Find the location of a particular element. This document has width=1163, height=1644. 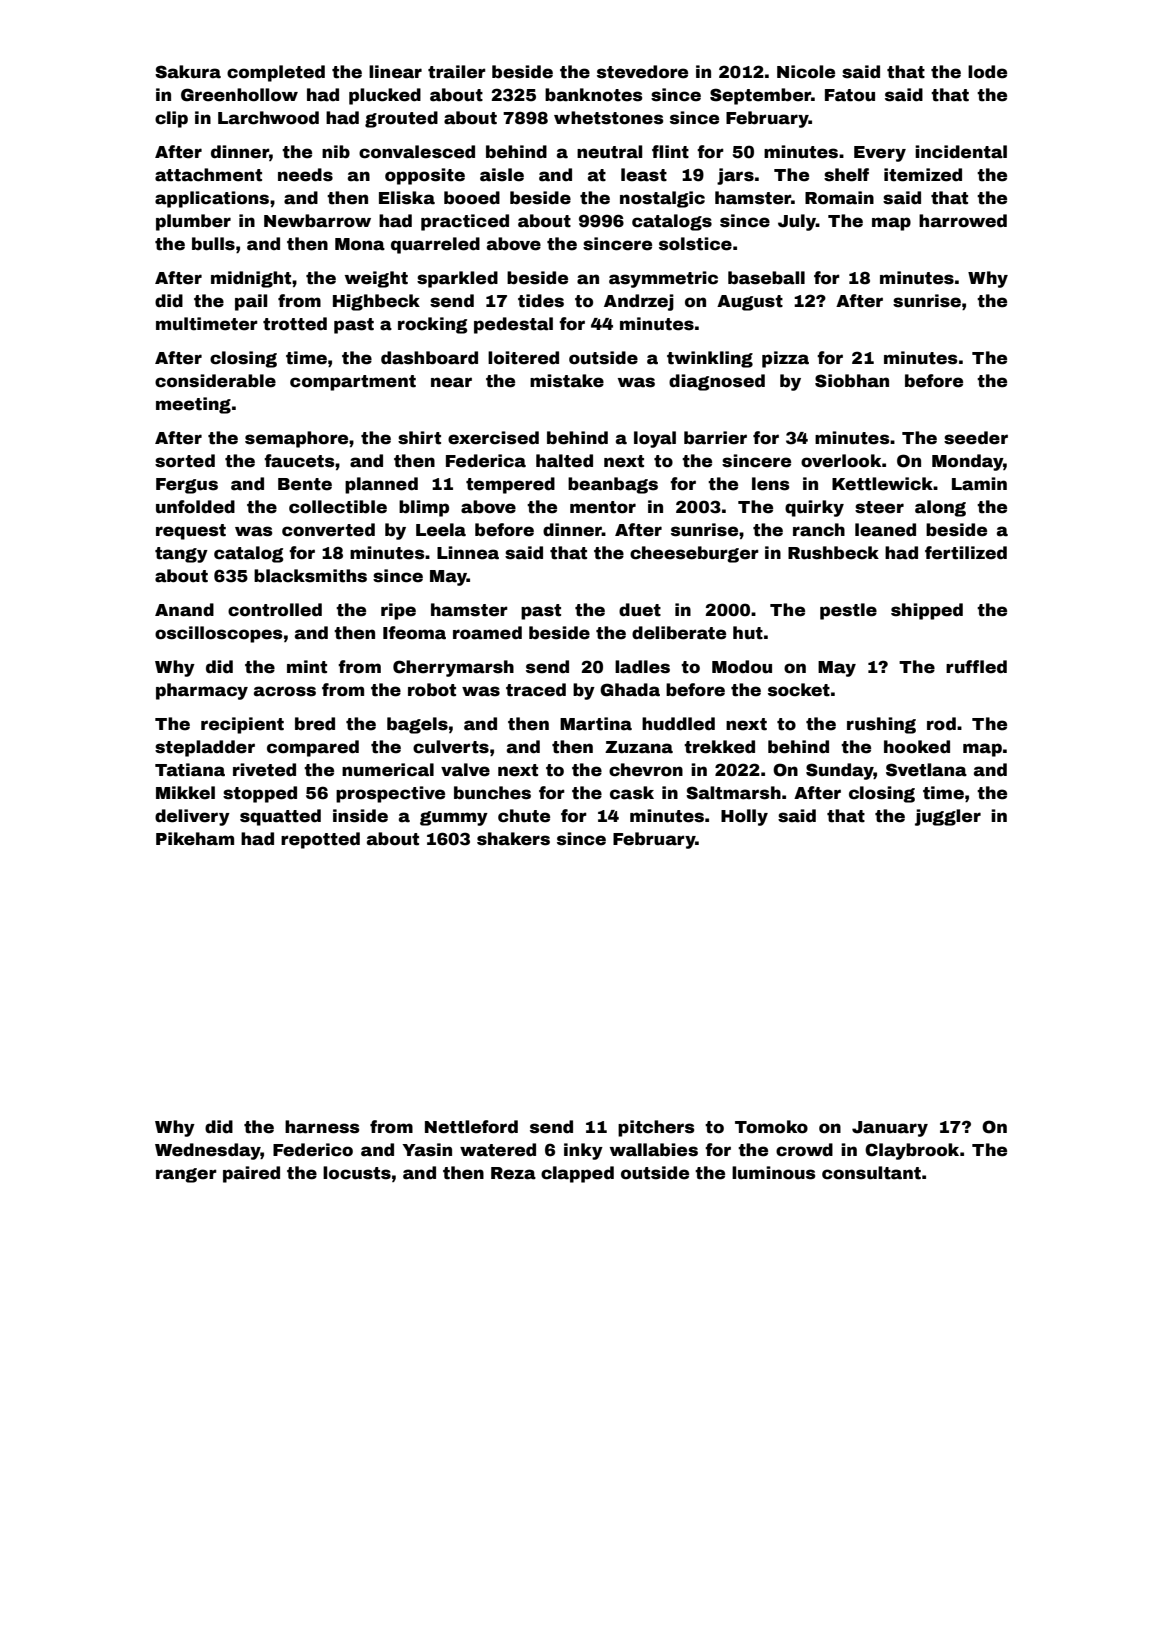

Reza is located at coordinates (513, 1173).
